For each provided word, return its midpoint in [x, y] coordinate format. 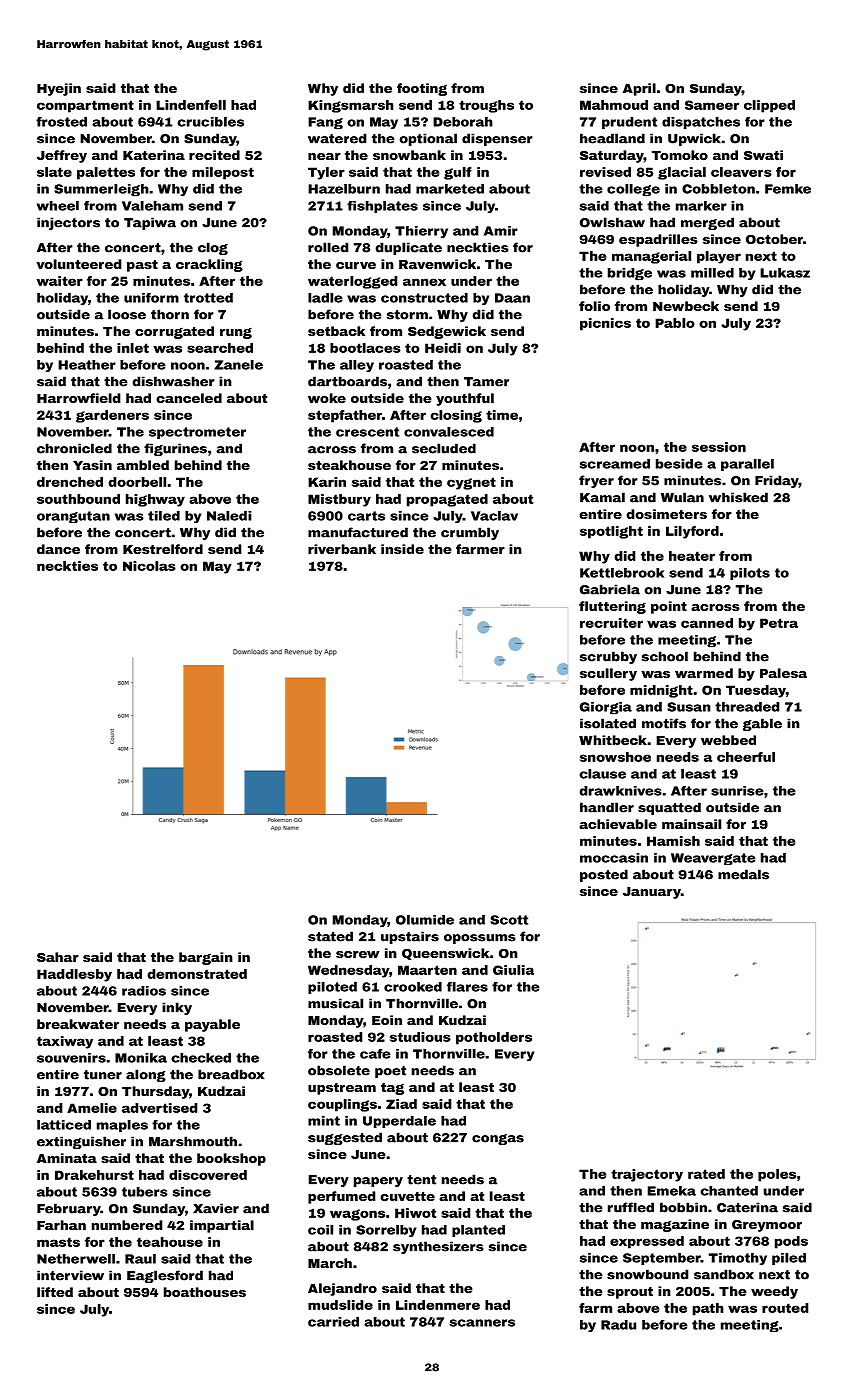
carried [333, 1322]
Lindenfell [191, 105]
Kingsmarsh [351, 106]
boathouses [205, 1292]
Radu [618, 1325]
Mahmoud [614, 105]
